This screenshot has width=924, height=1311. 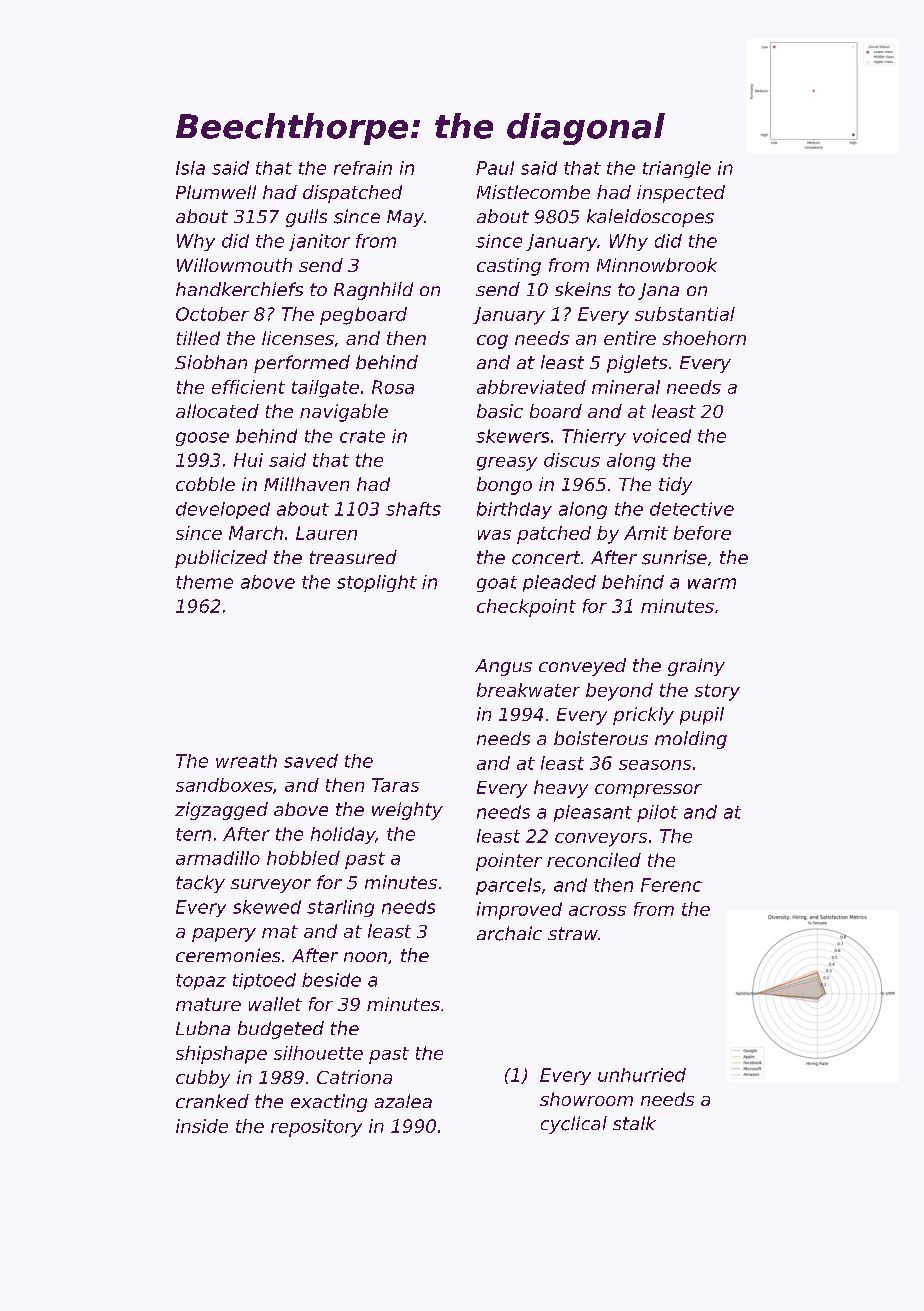 I want to click on Angus, so click(x=503, y=667).
